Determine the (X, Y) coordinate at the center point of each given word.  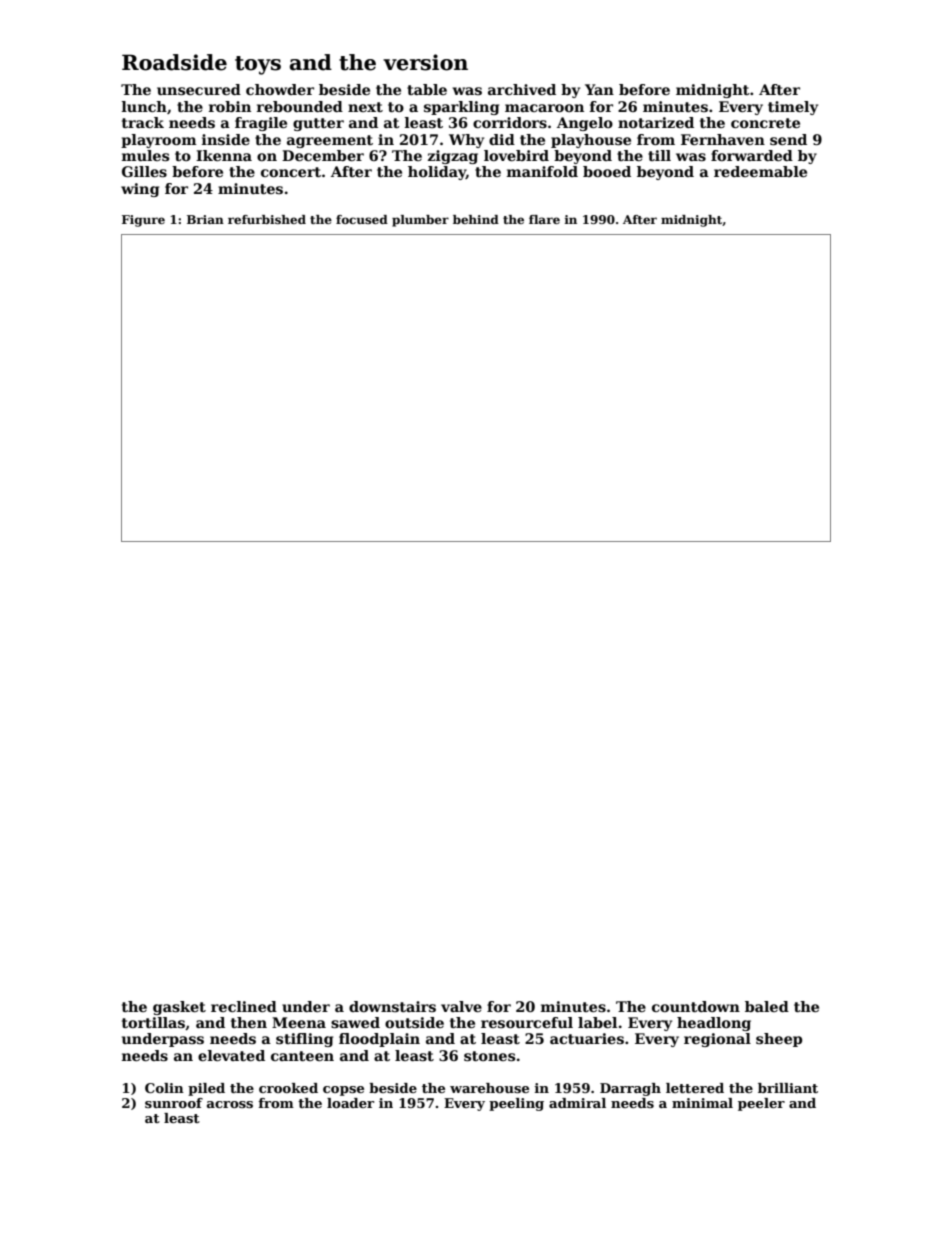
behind (476, 219)
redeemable (760, 171)
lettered (695, 1088)
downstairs (392, 1006)
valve (461, 1006)
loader (350, 1103)
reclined (244, 1006)
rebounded (300, 106)
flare (544, 219)
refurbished (267, 219)
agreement (330, 141)
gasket (179, 1008)
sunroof (174, 1103)
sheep (779, 1040)
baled (767, 1006)
